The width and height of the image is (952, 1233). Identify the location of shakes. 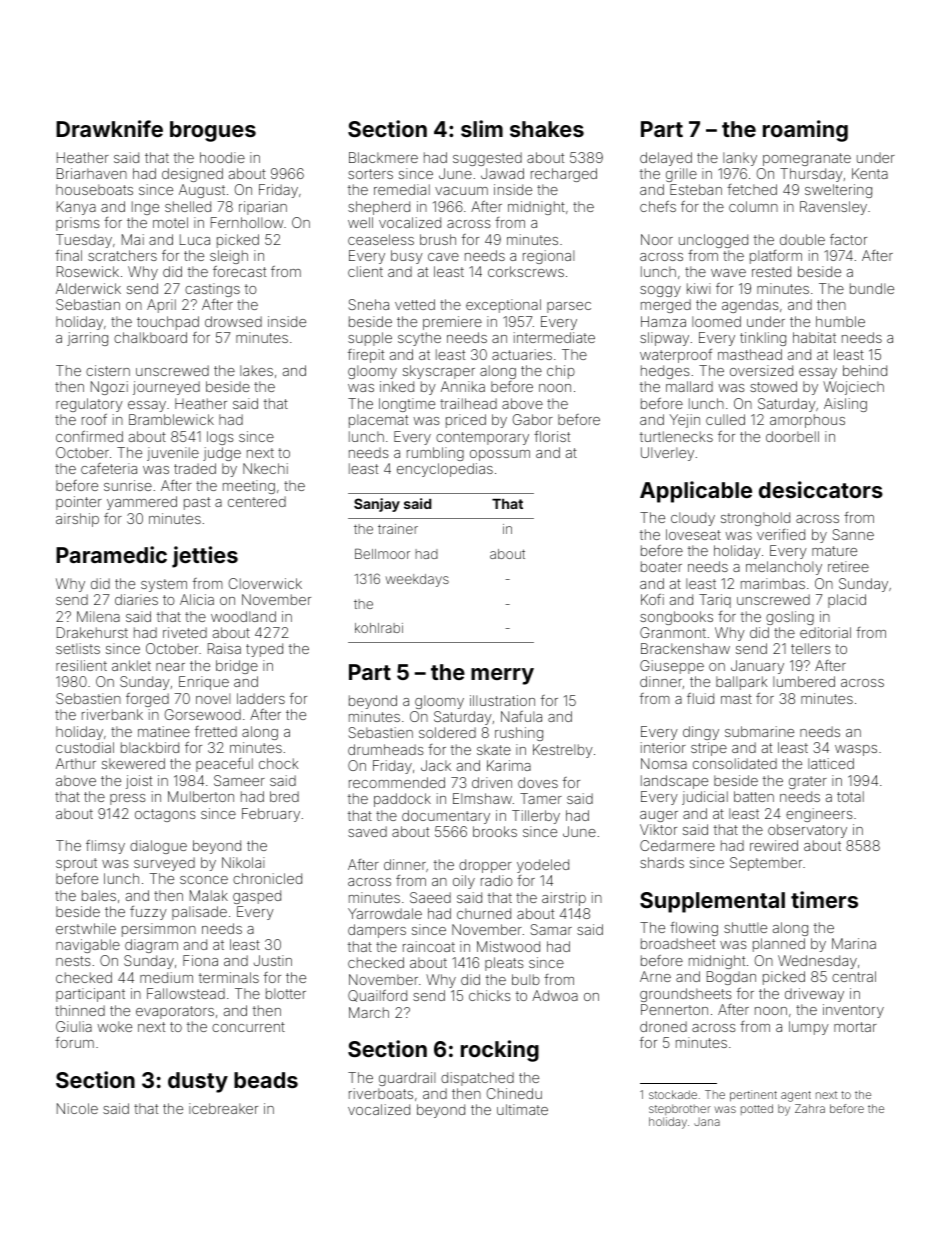
(547, 129).
